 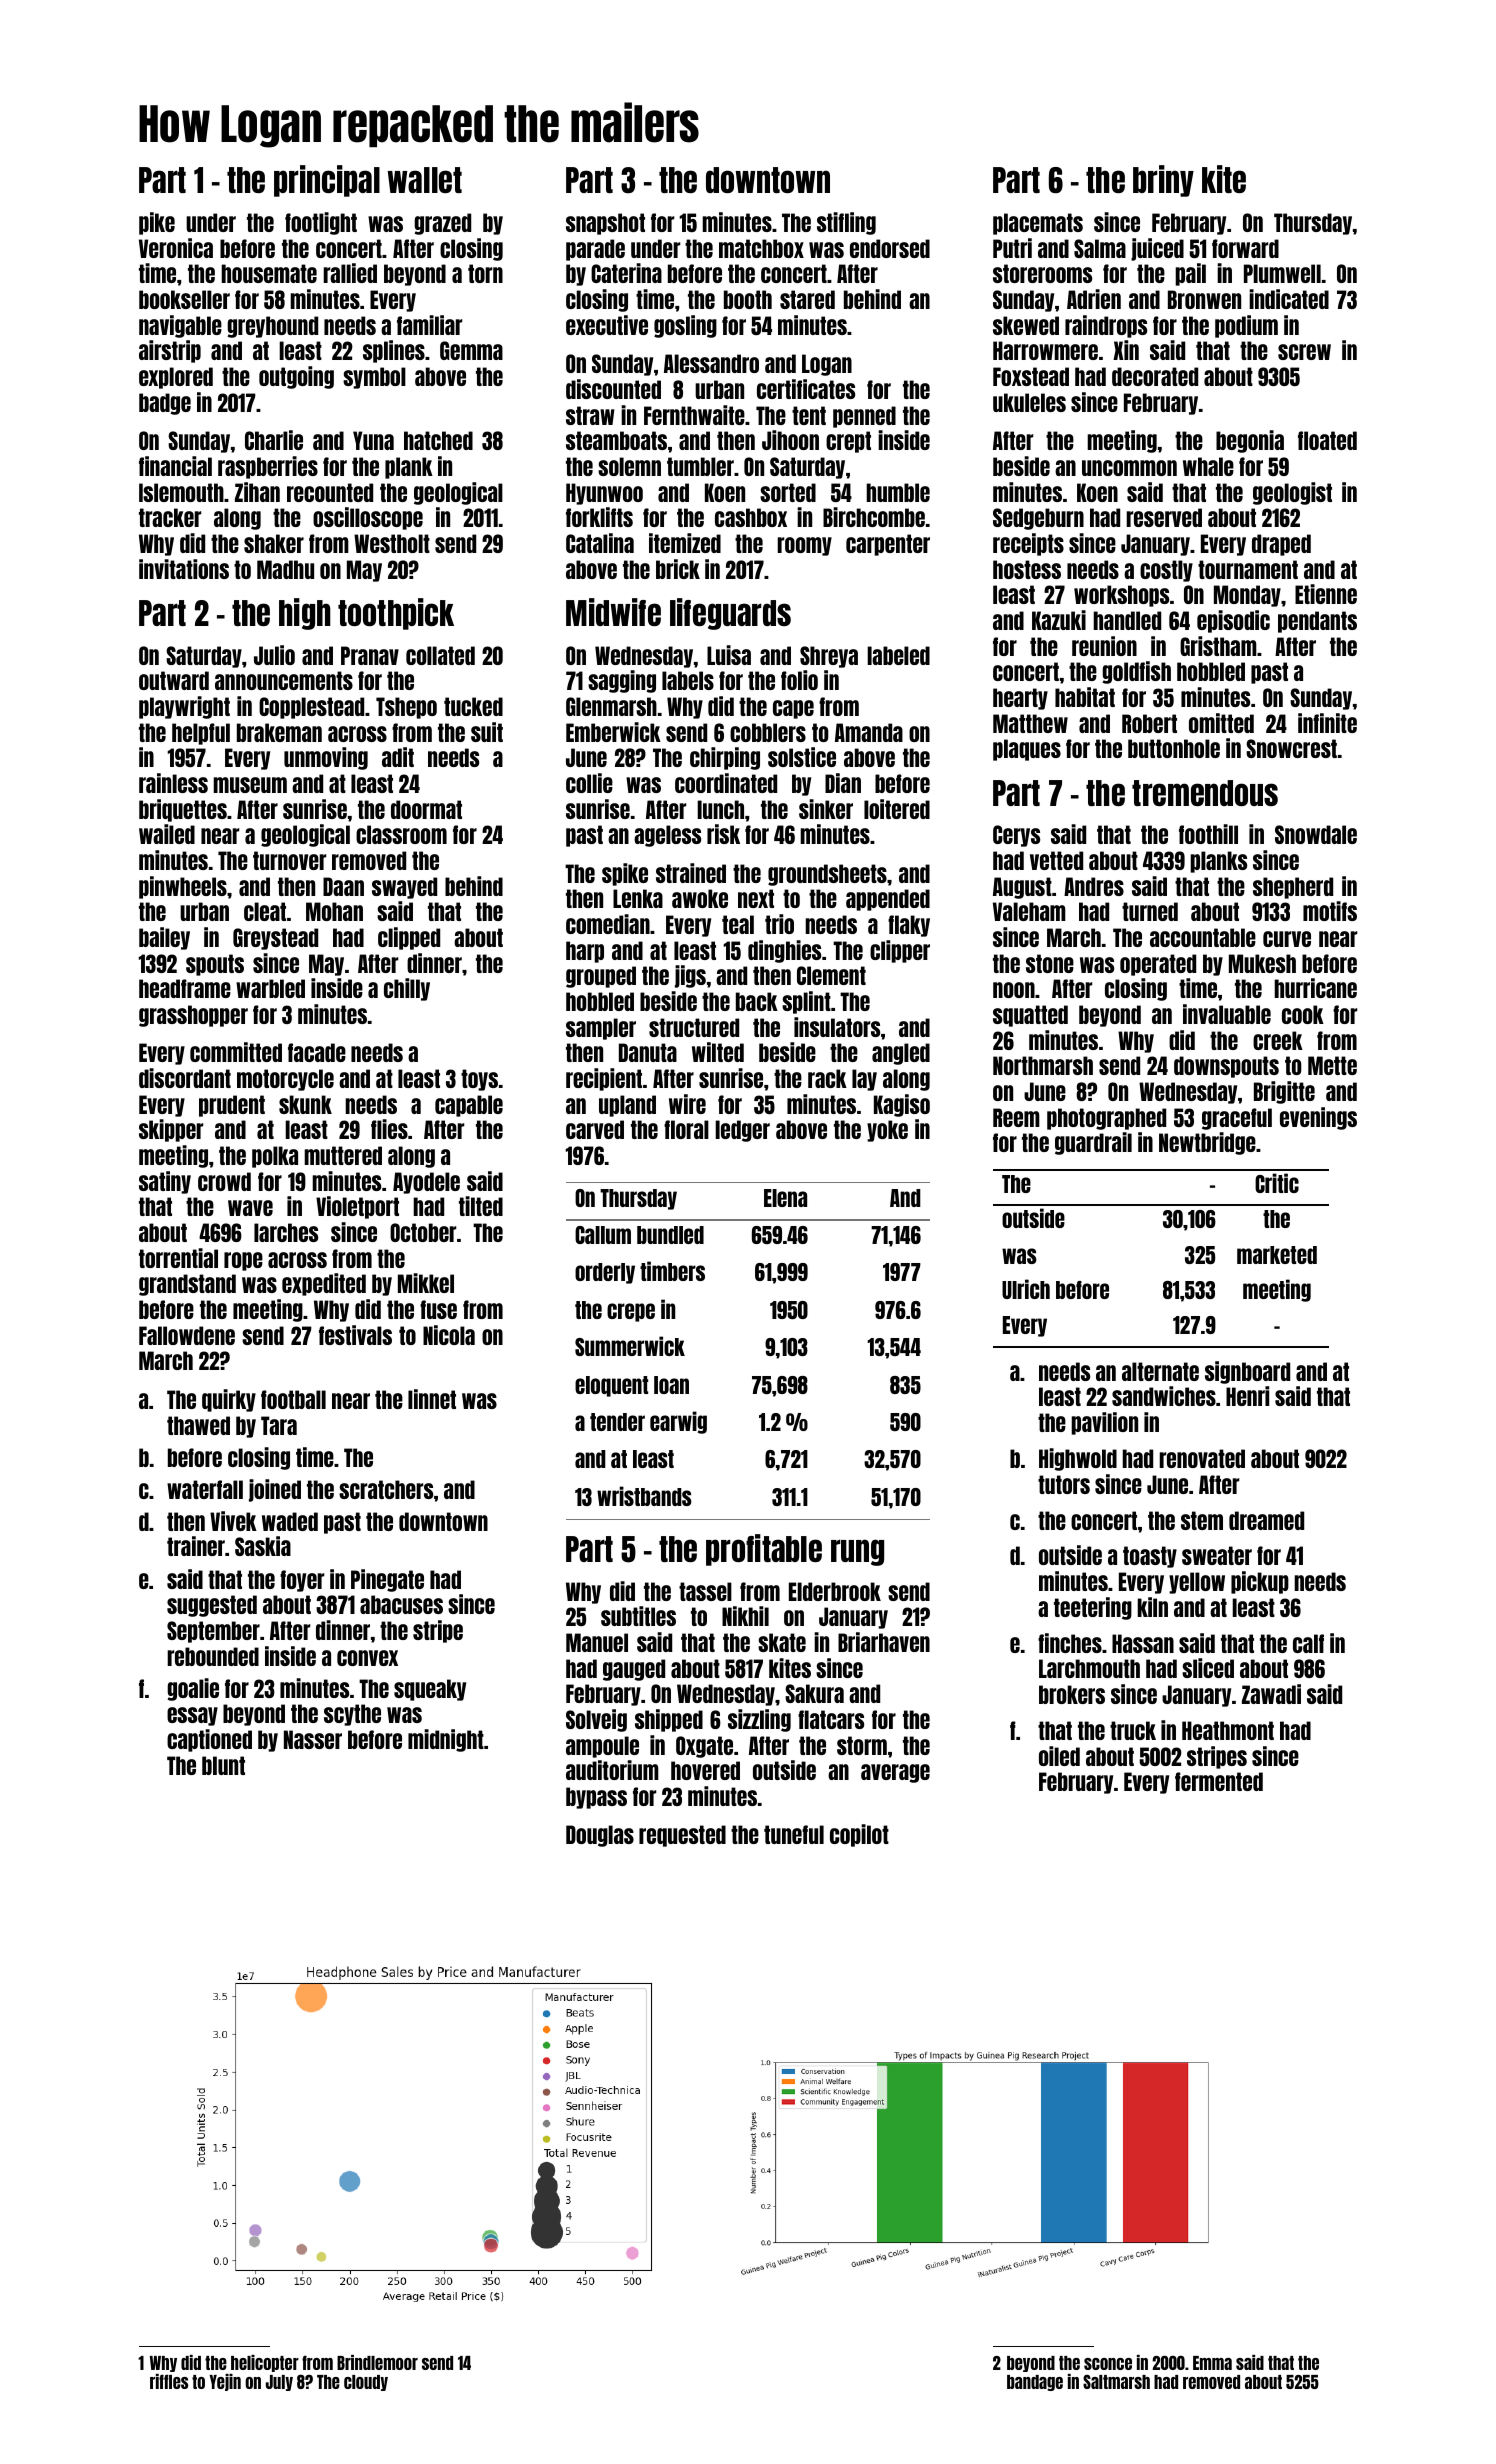 I want to click on Veronica, so click(x=176, y=248).
